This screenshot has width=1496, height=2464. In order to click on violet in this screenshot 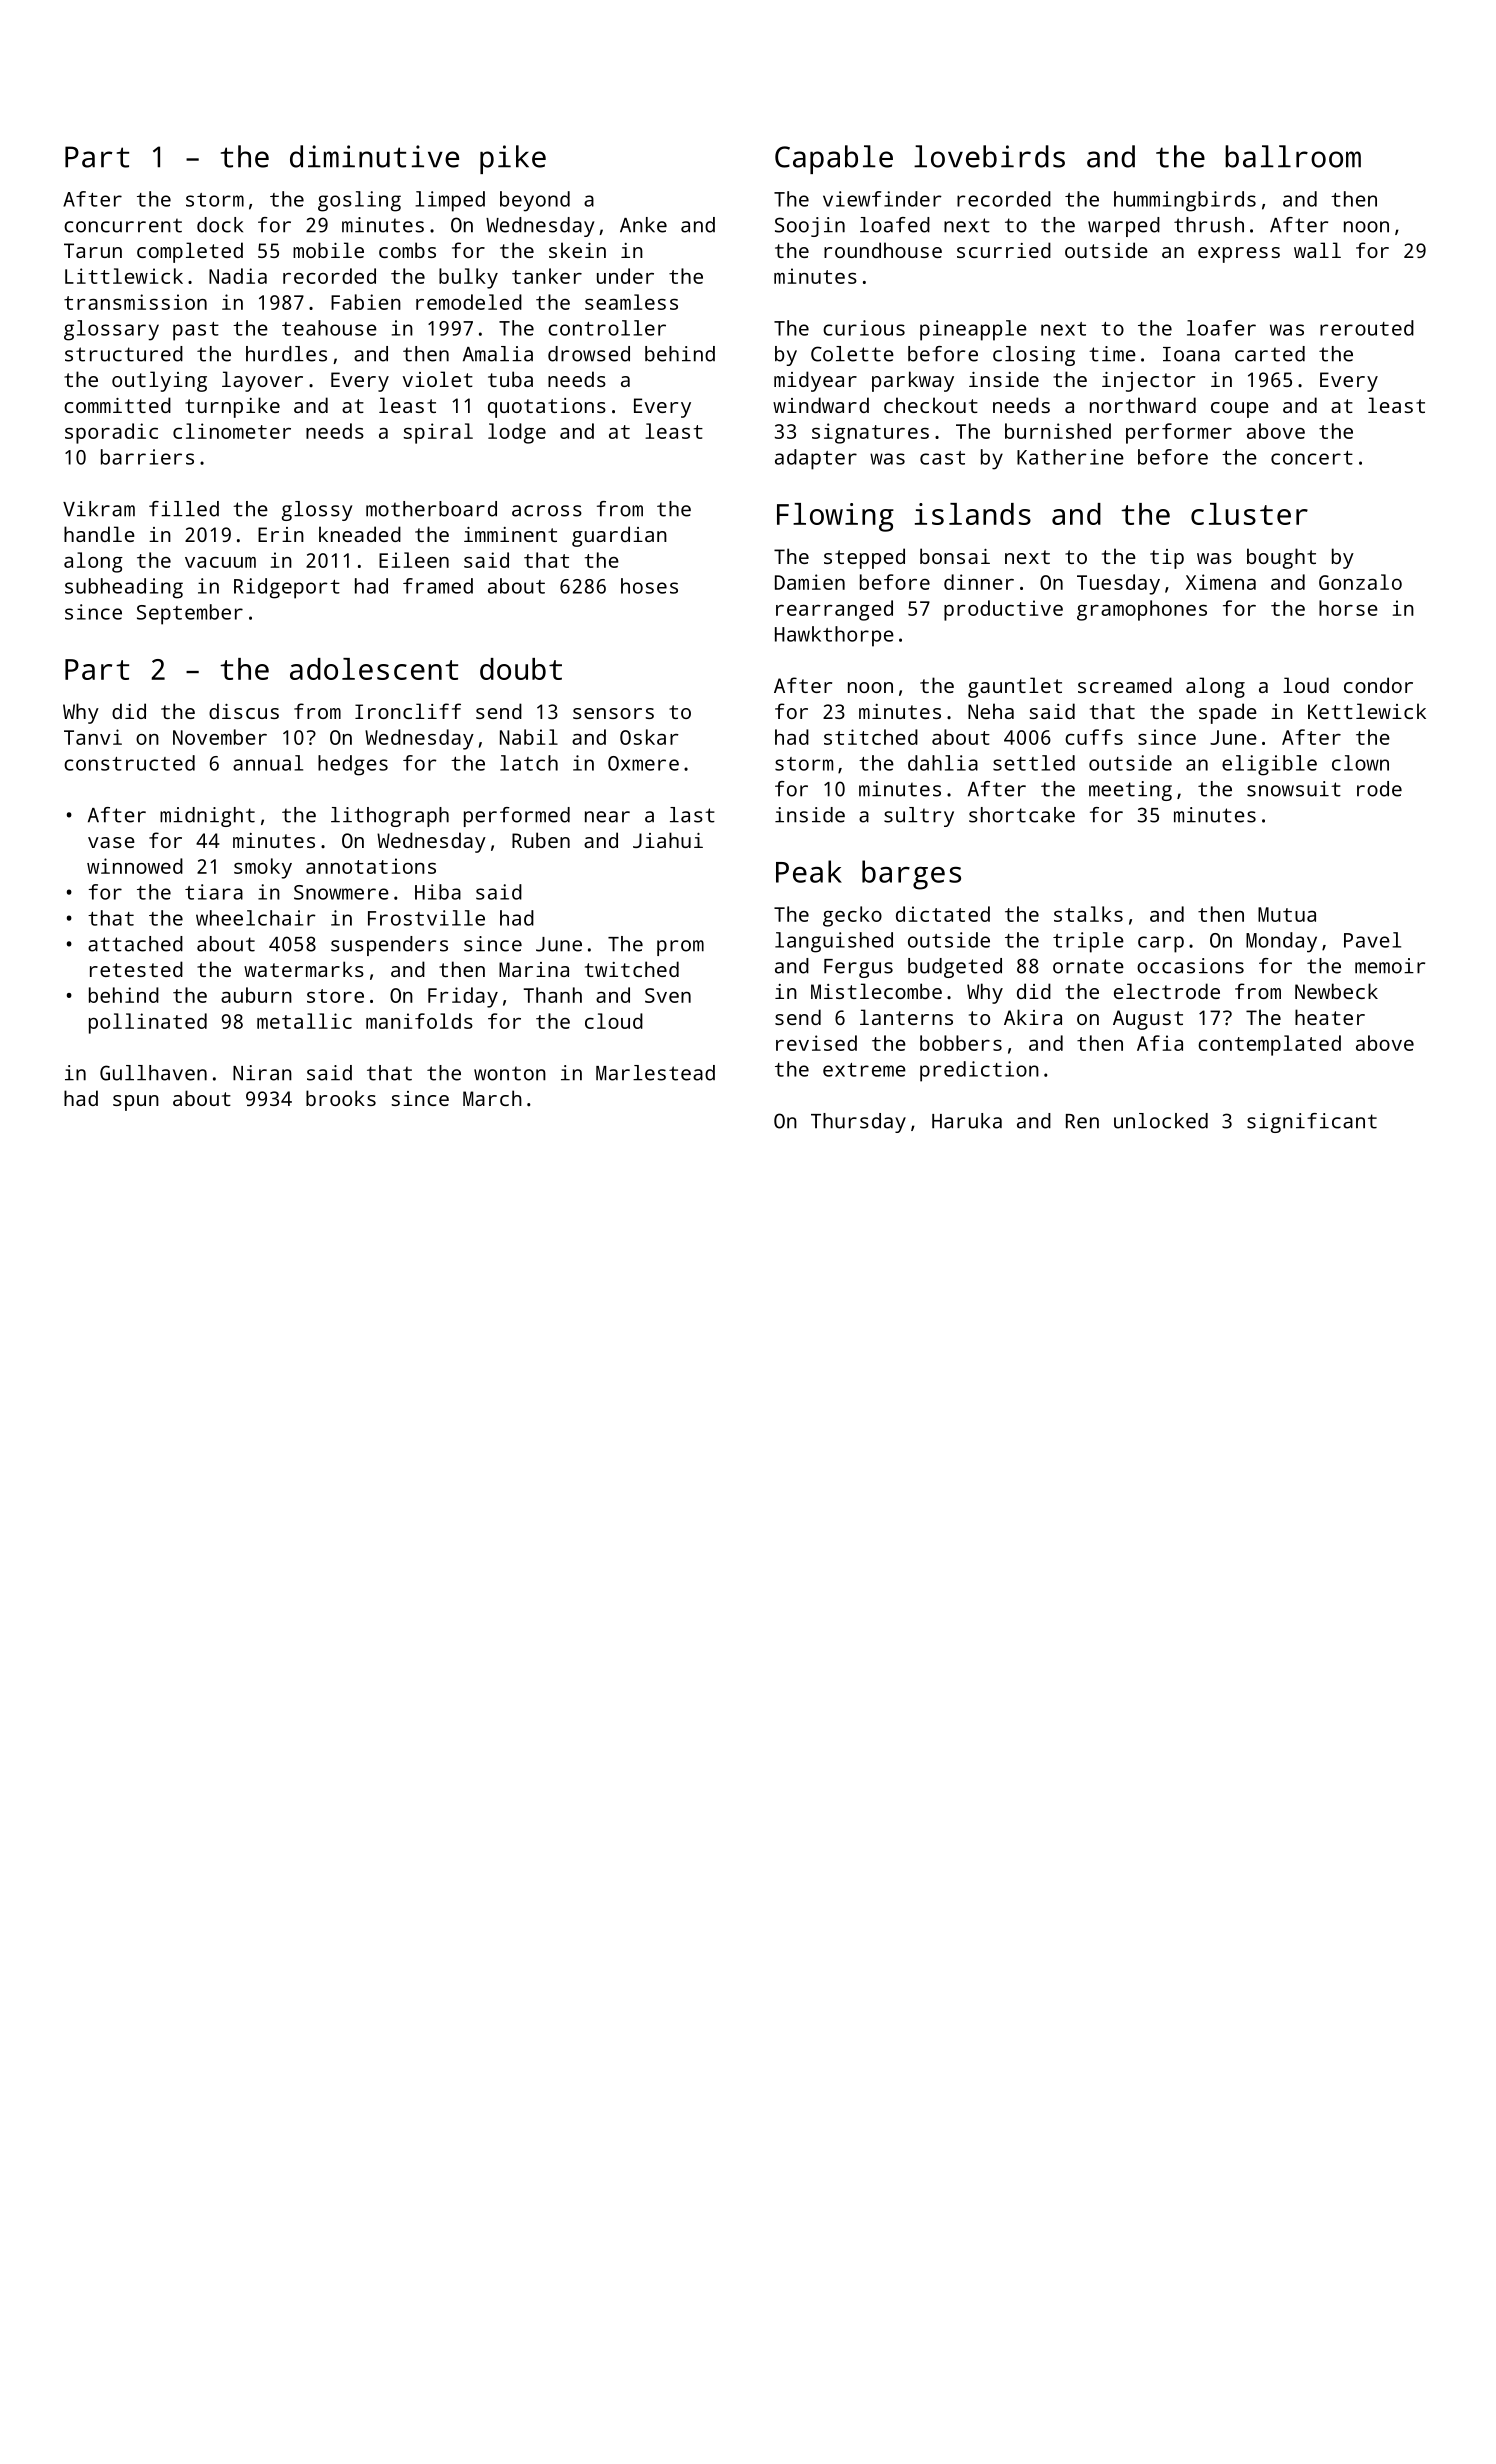, I will do `click(438, 379)`.
